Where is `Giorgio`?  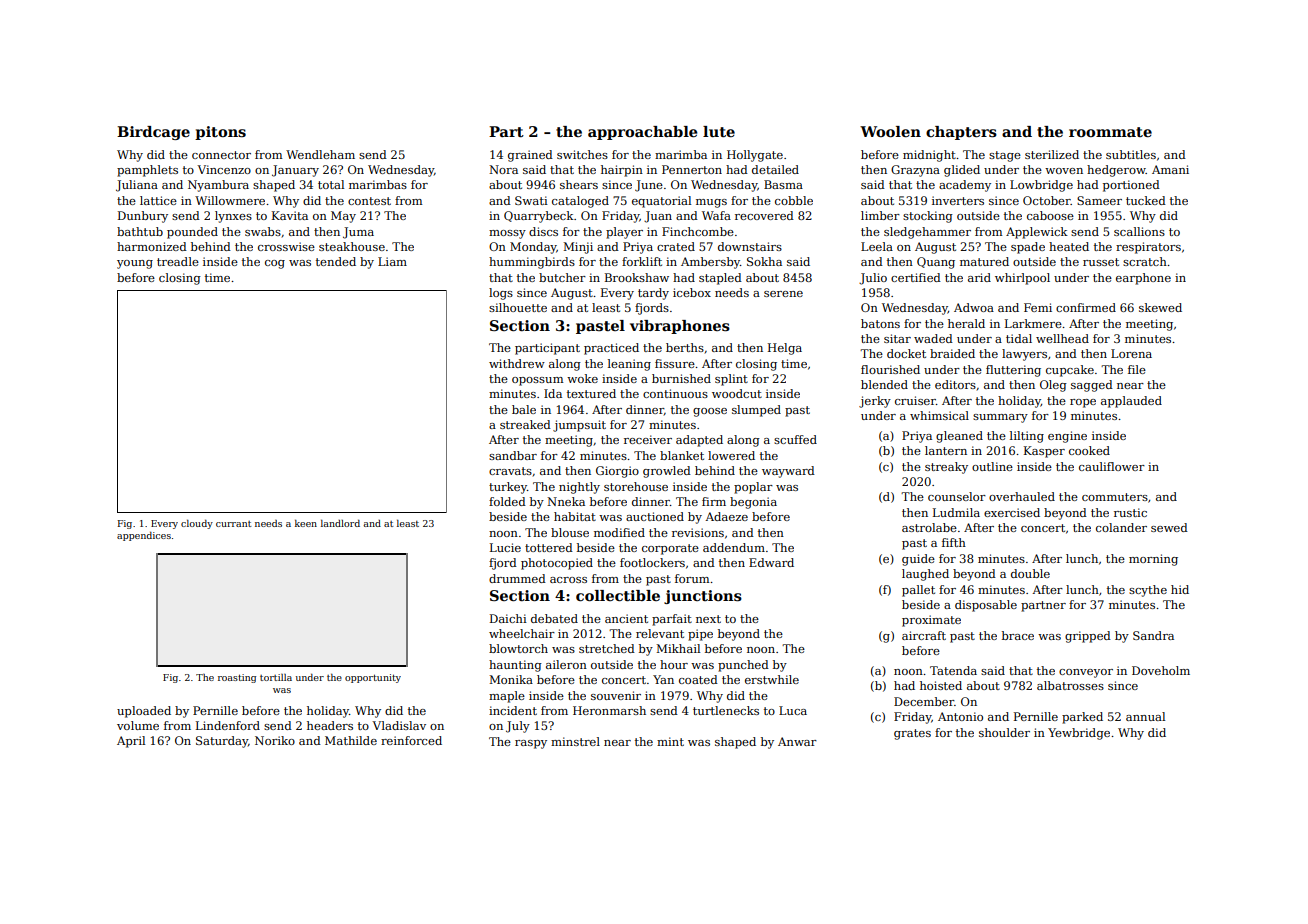
Giorgio is located at coordinates (617, 472).
